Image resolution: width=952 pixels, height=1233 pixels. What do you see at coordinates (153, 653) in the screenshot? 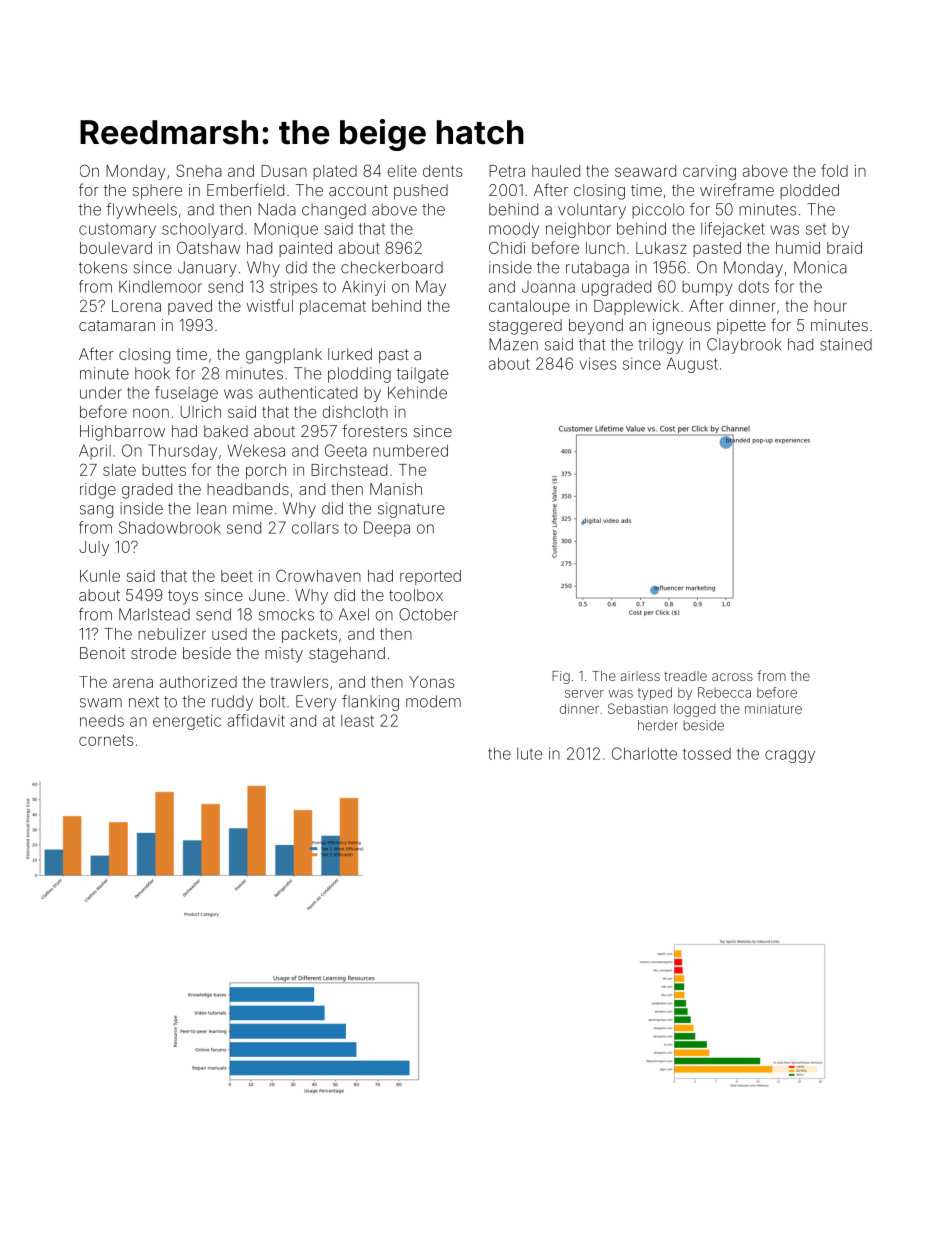
I see `strode` at bounding box center [153, 653].
